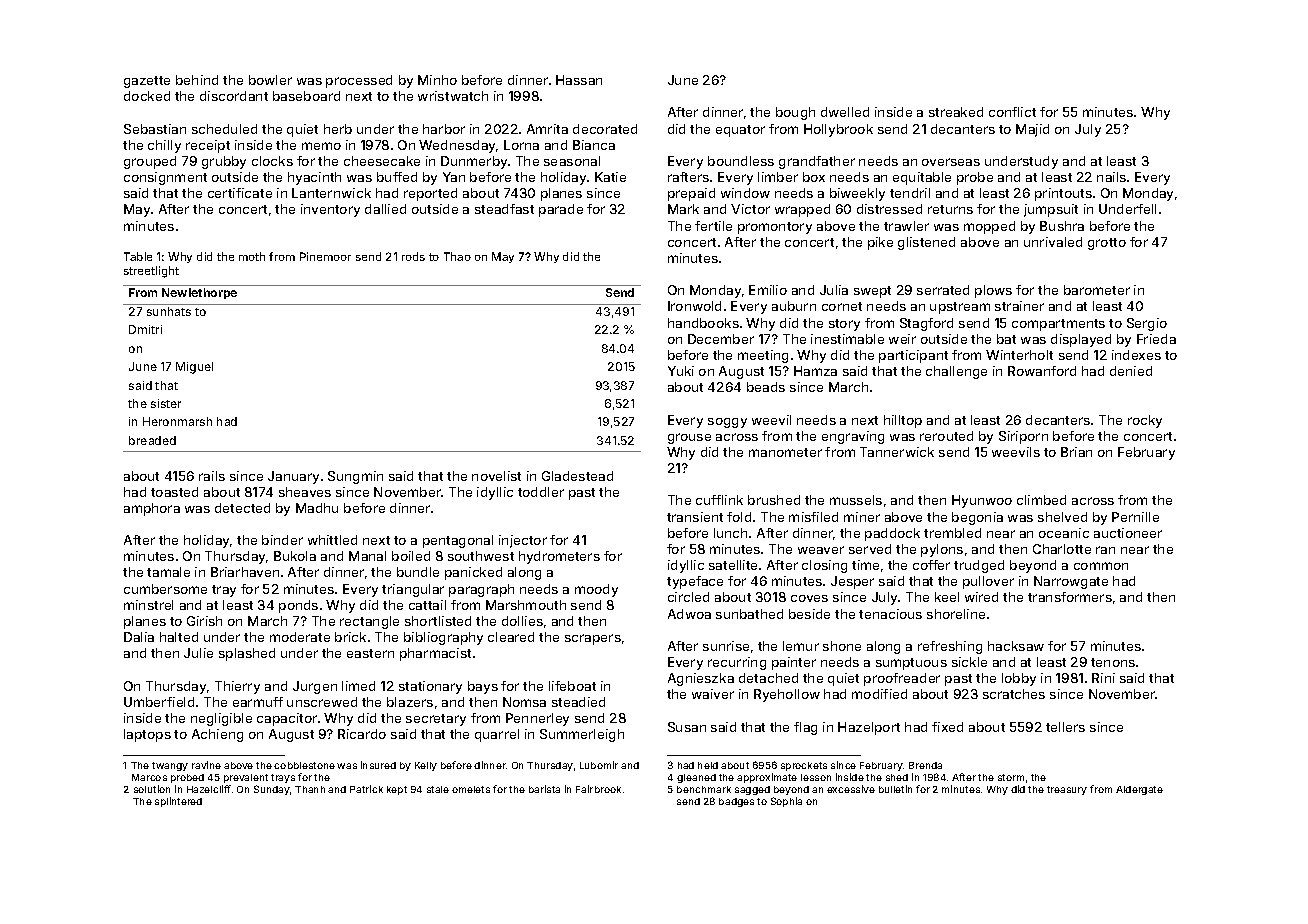  I want to click on Dmitri, so click(145, 329).
